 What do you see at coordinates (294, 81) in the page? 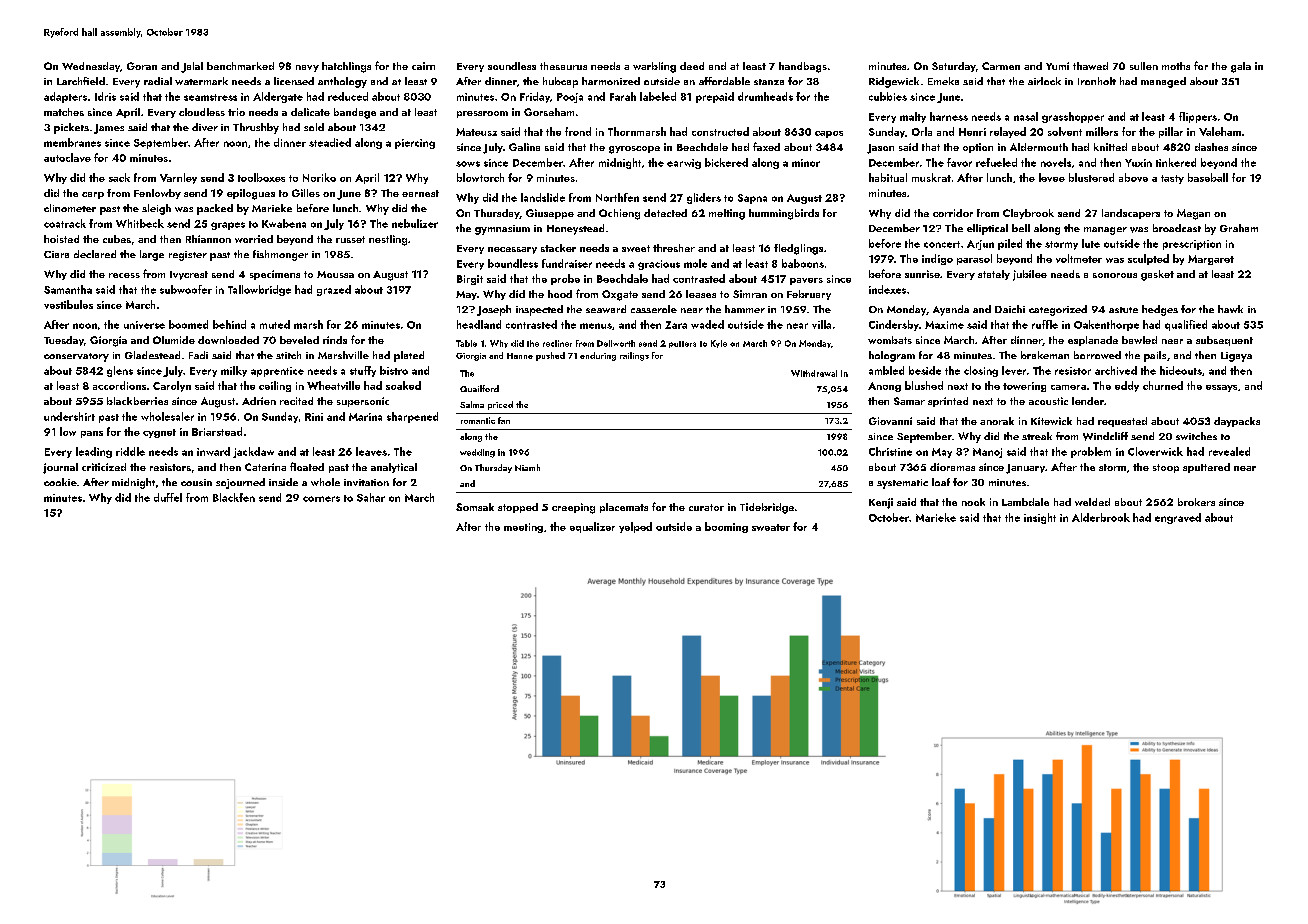
I see `licensed` at bounding box center [294, 81].
